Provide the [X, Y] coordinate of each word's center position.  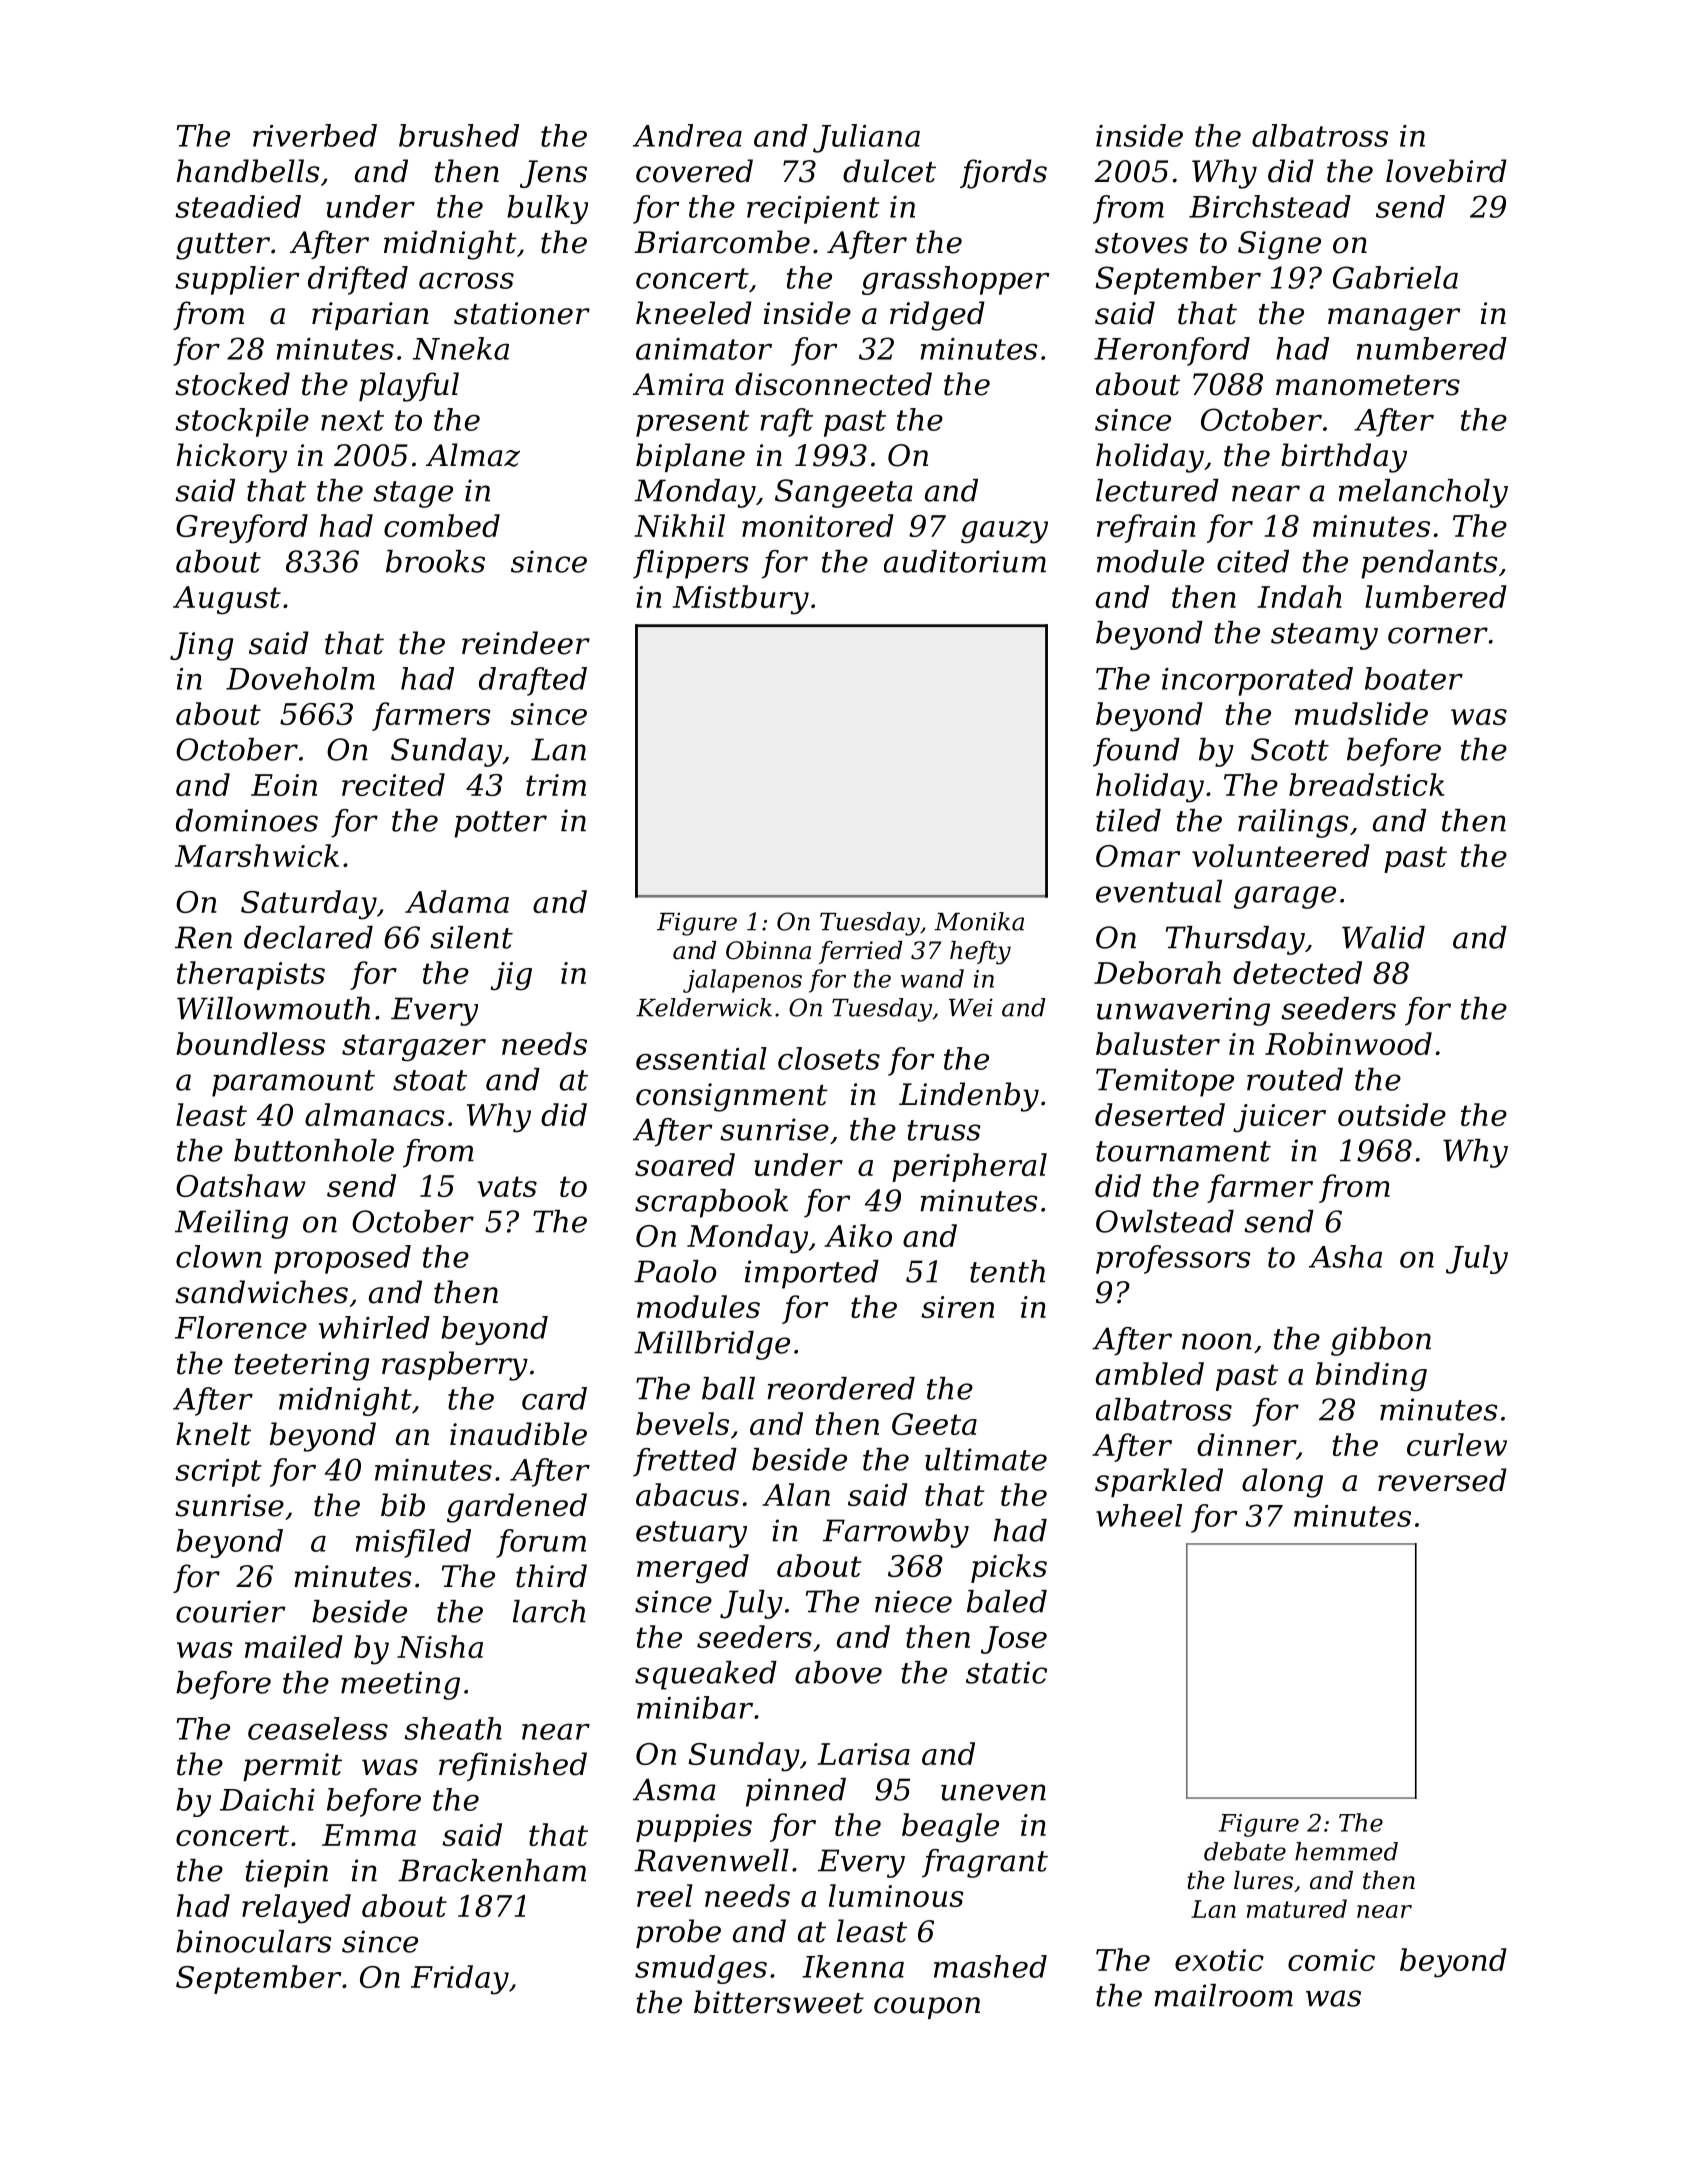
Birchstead [1270, 206]
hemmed [1346, 1851]
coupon [927, 2008]
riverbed [315, 135]
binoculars [254, 1941]
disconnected [833, 384]
